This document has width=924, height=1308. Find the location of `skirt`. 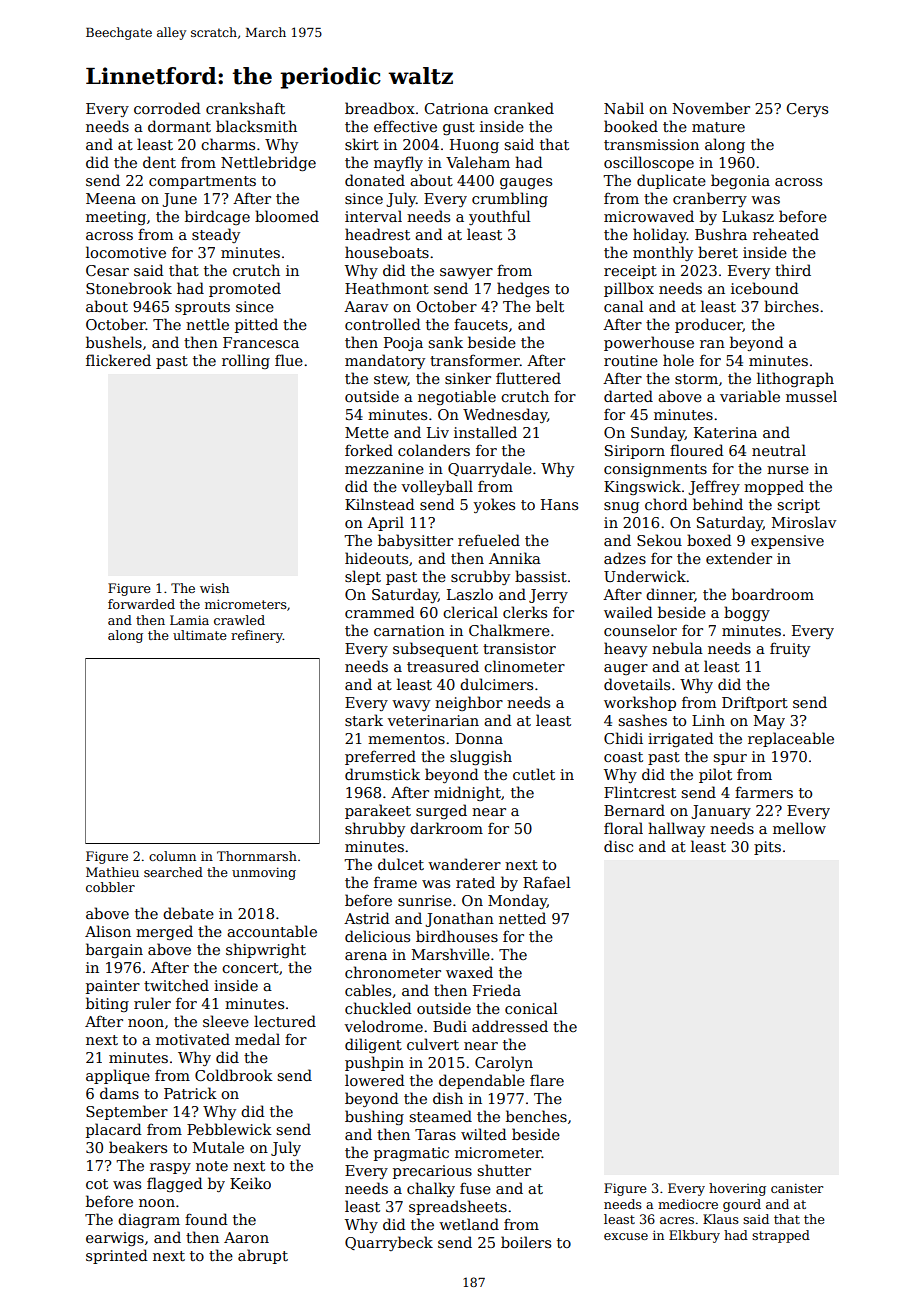

skirt is located at coordinates (362, 144).
